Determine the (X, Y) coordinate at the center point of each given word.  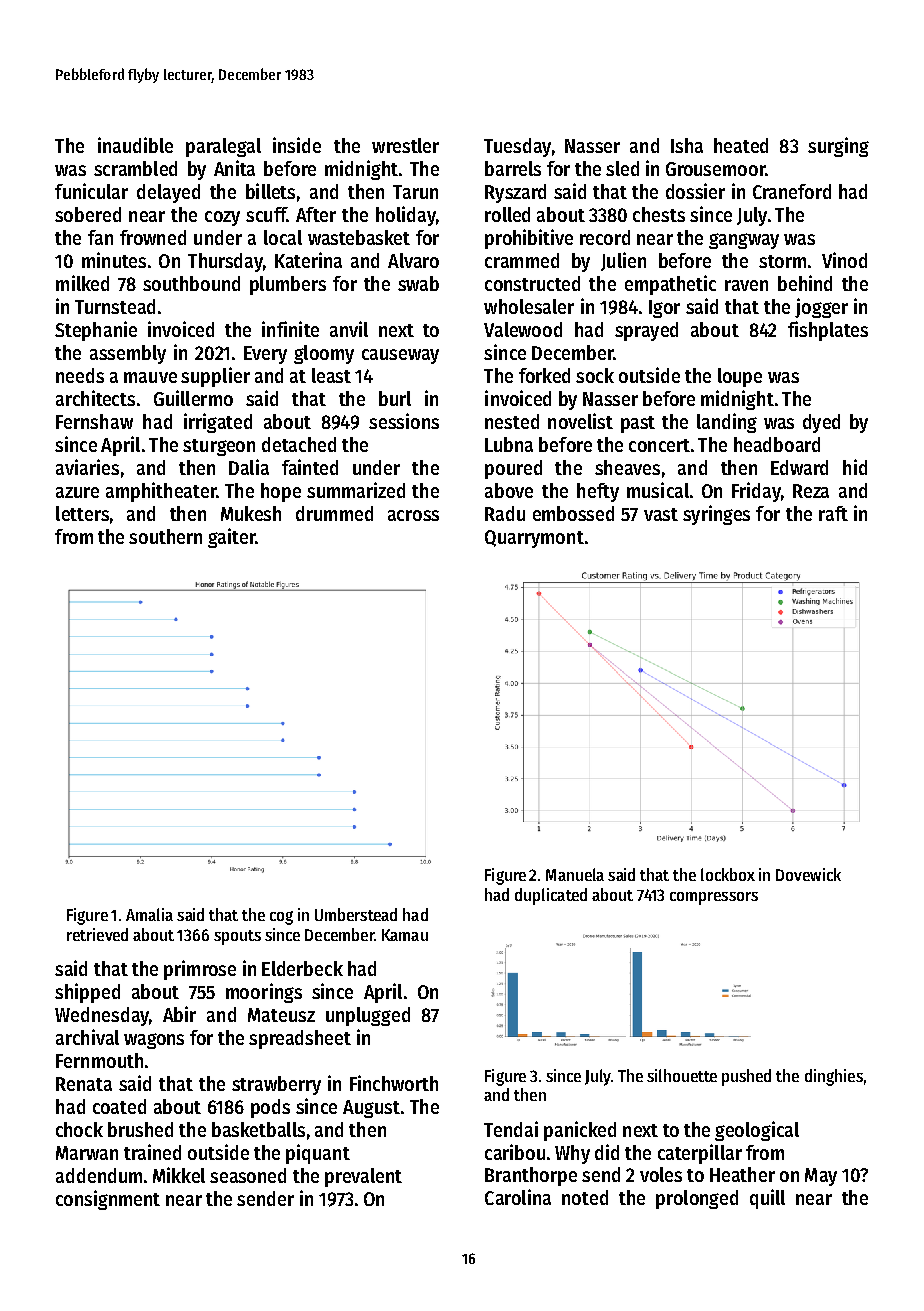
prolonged (697, 1199)
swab (418, 283)
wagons (154, 1041)
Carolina (518, 1197)
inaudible (135, 145)
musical (658, 490)
